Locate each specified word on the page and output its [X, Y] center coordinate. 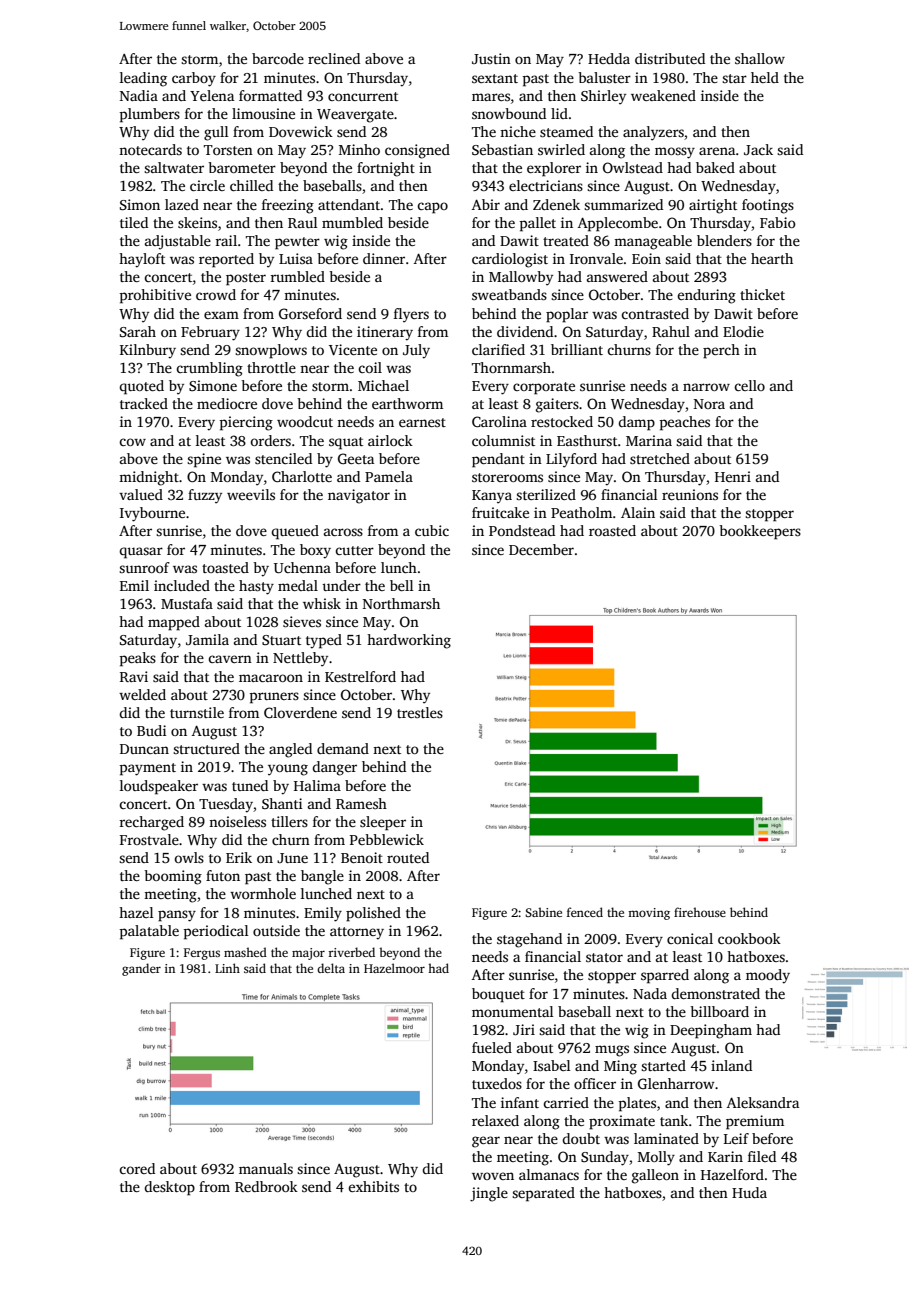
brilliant [577, 349]
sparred [665, 976]
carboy [194, 79]
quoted [142, 387]
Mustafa [187, 603]
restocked [562, 421]
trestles [420, 712]
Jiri [524, 1029]
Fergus [202, 954]
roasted [612, 530]
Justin [491, 58]
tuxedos [497, 1083]
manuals [266, 1168]
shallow [760, 58]
